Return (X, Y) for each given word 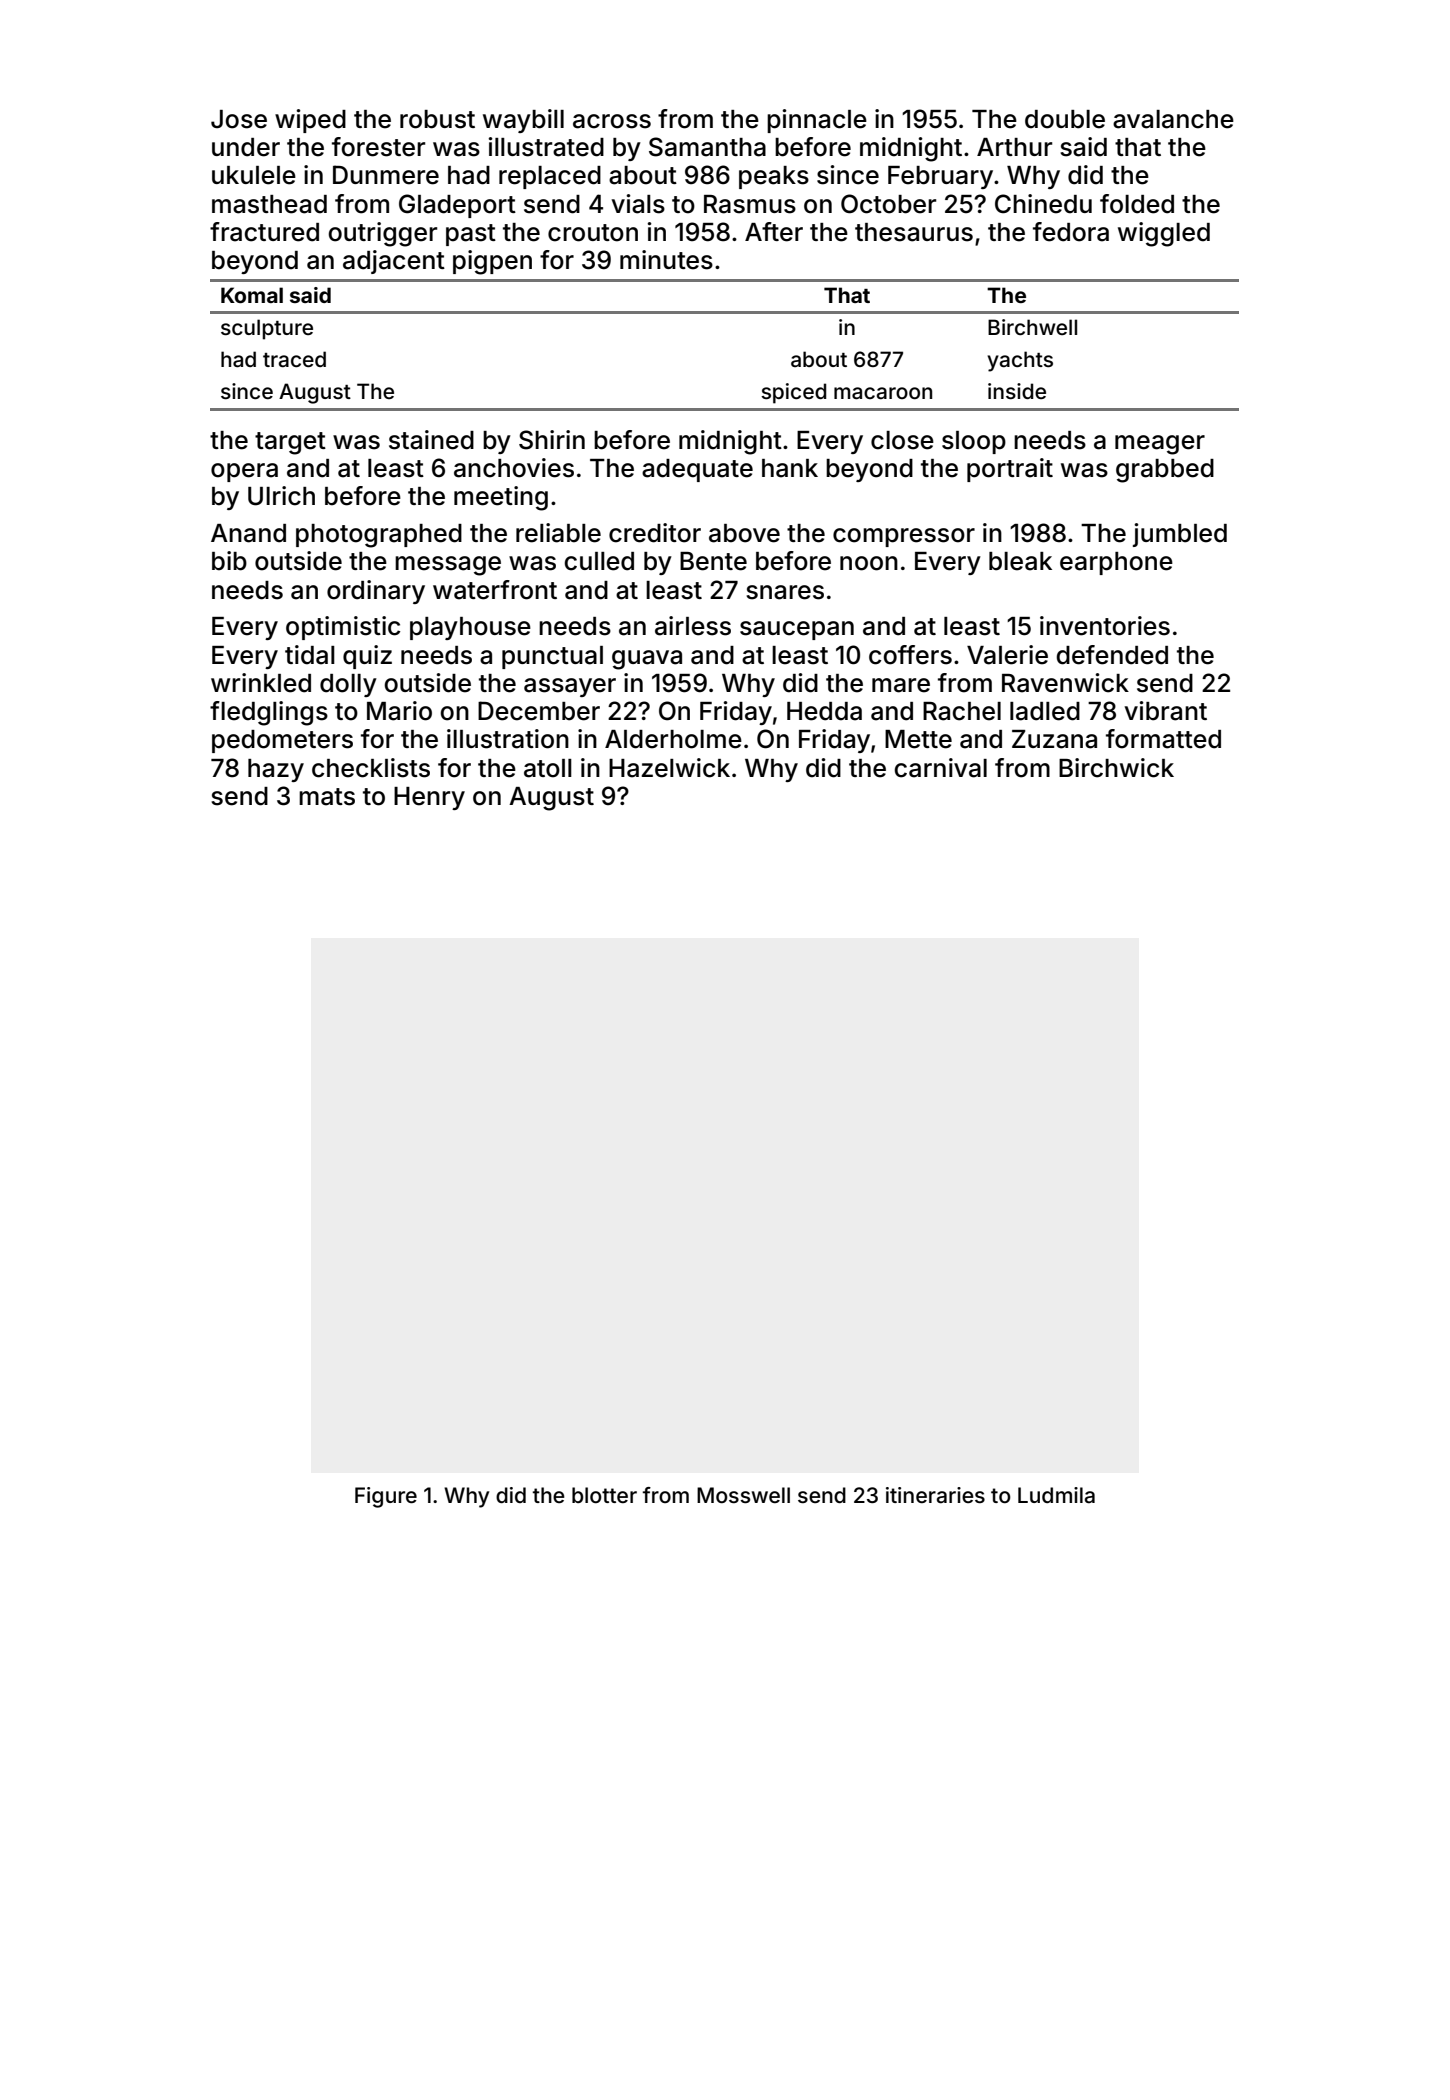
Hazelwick (669, 768)
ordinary (376, 592)
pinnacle (817, 121)
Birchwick (1116, 768)
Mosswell (743, 1495)
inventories (1105, 626)
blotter (604, 1495)
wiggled (1164, 234)
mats (327, 797)
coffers (910, 655)
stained (431, 440)
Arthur (1014, 147)
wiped (310, 121)
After (774, 232)
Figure (386, 1497)
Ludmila (1056, 1495)
